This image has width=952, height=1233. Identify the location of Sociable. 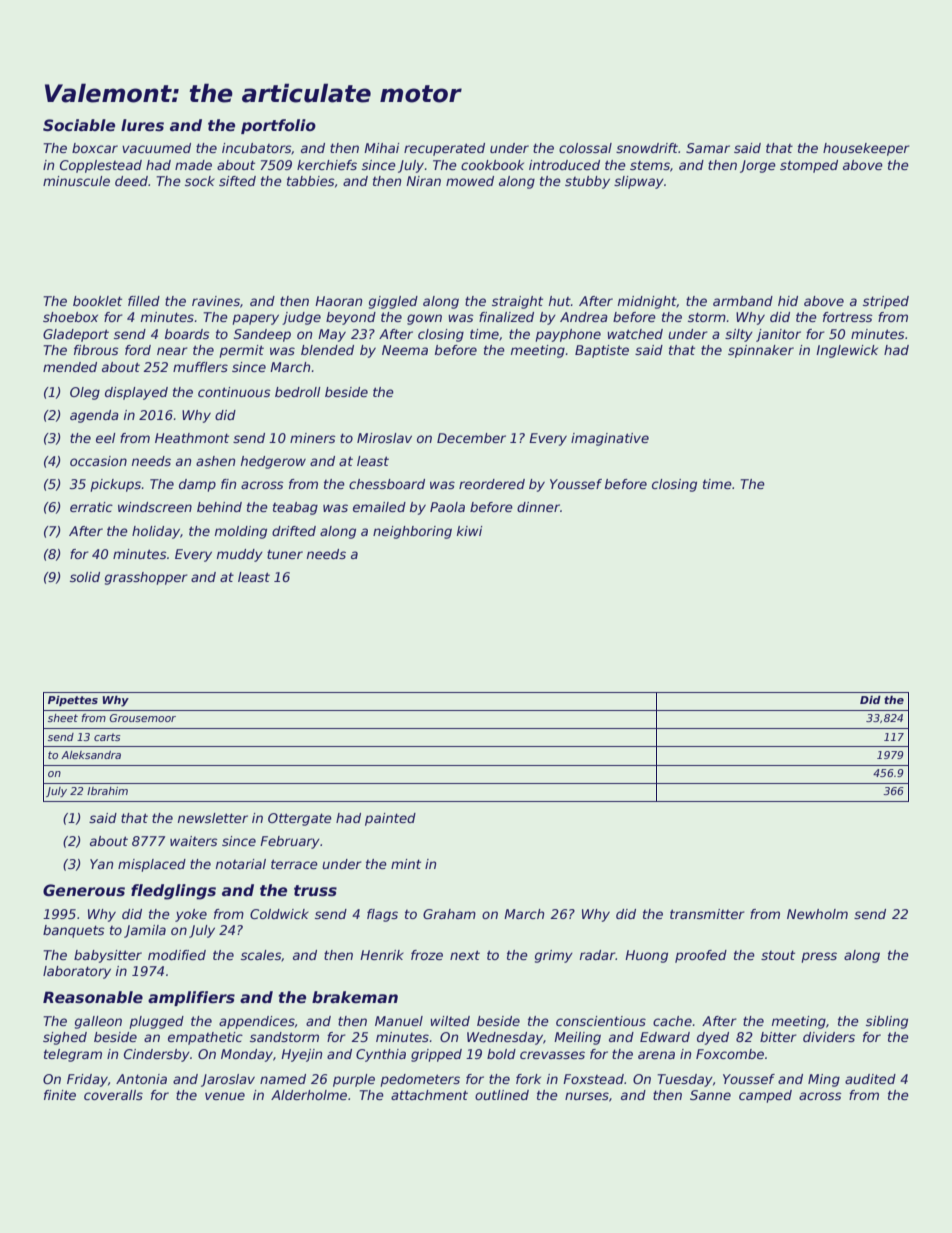
(79, 125).
